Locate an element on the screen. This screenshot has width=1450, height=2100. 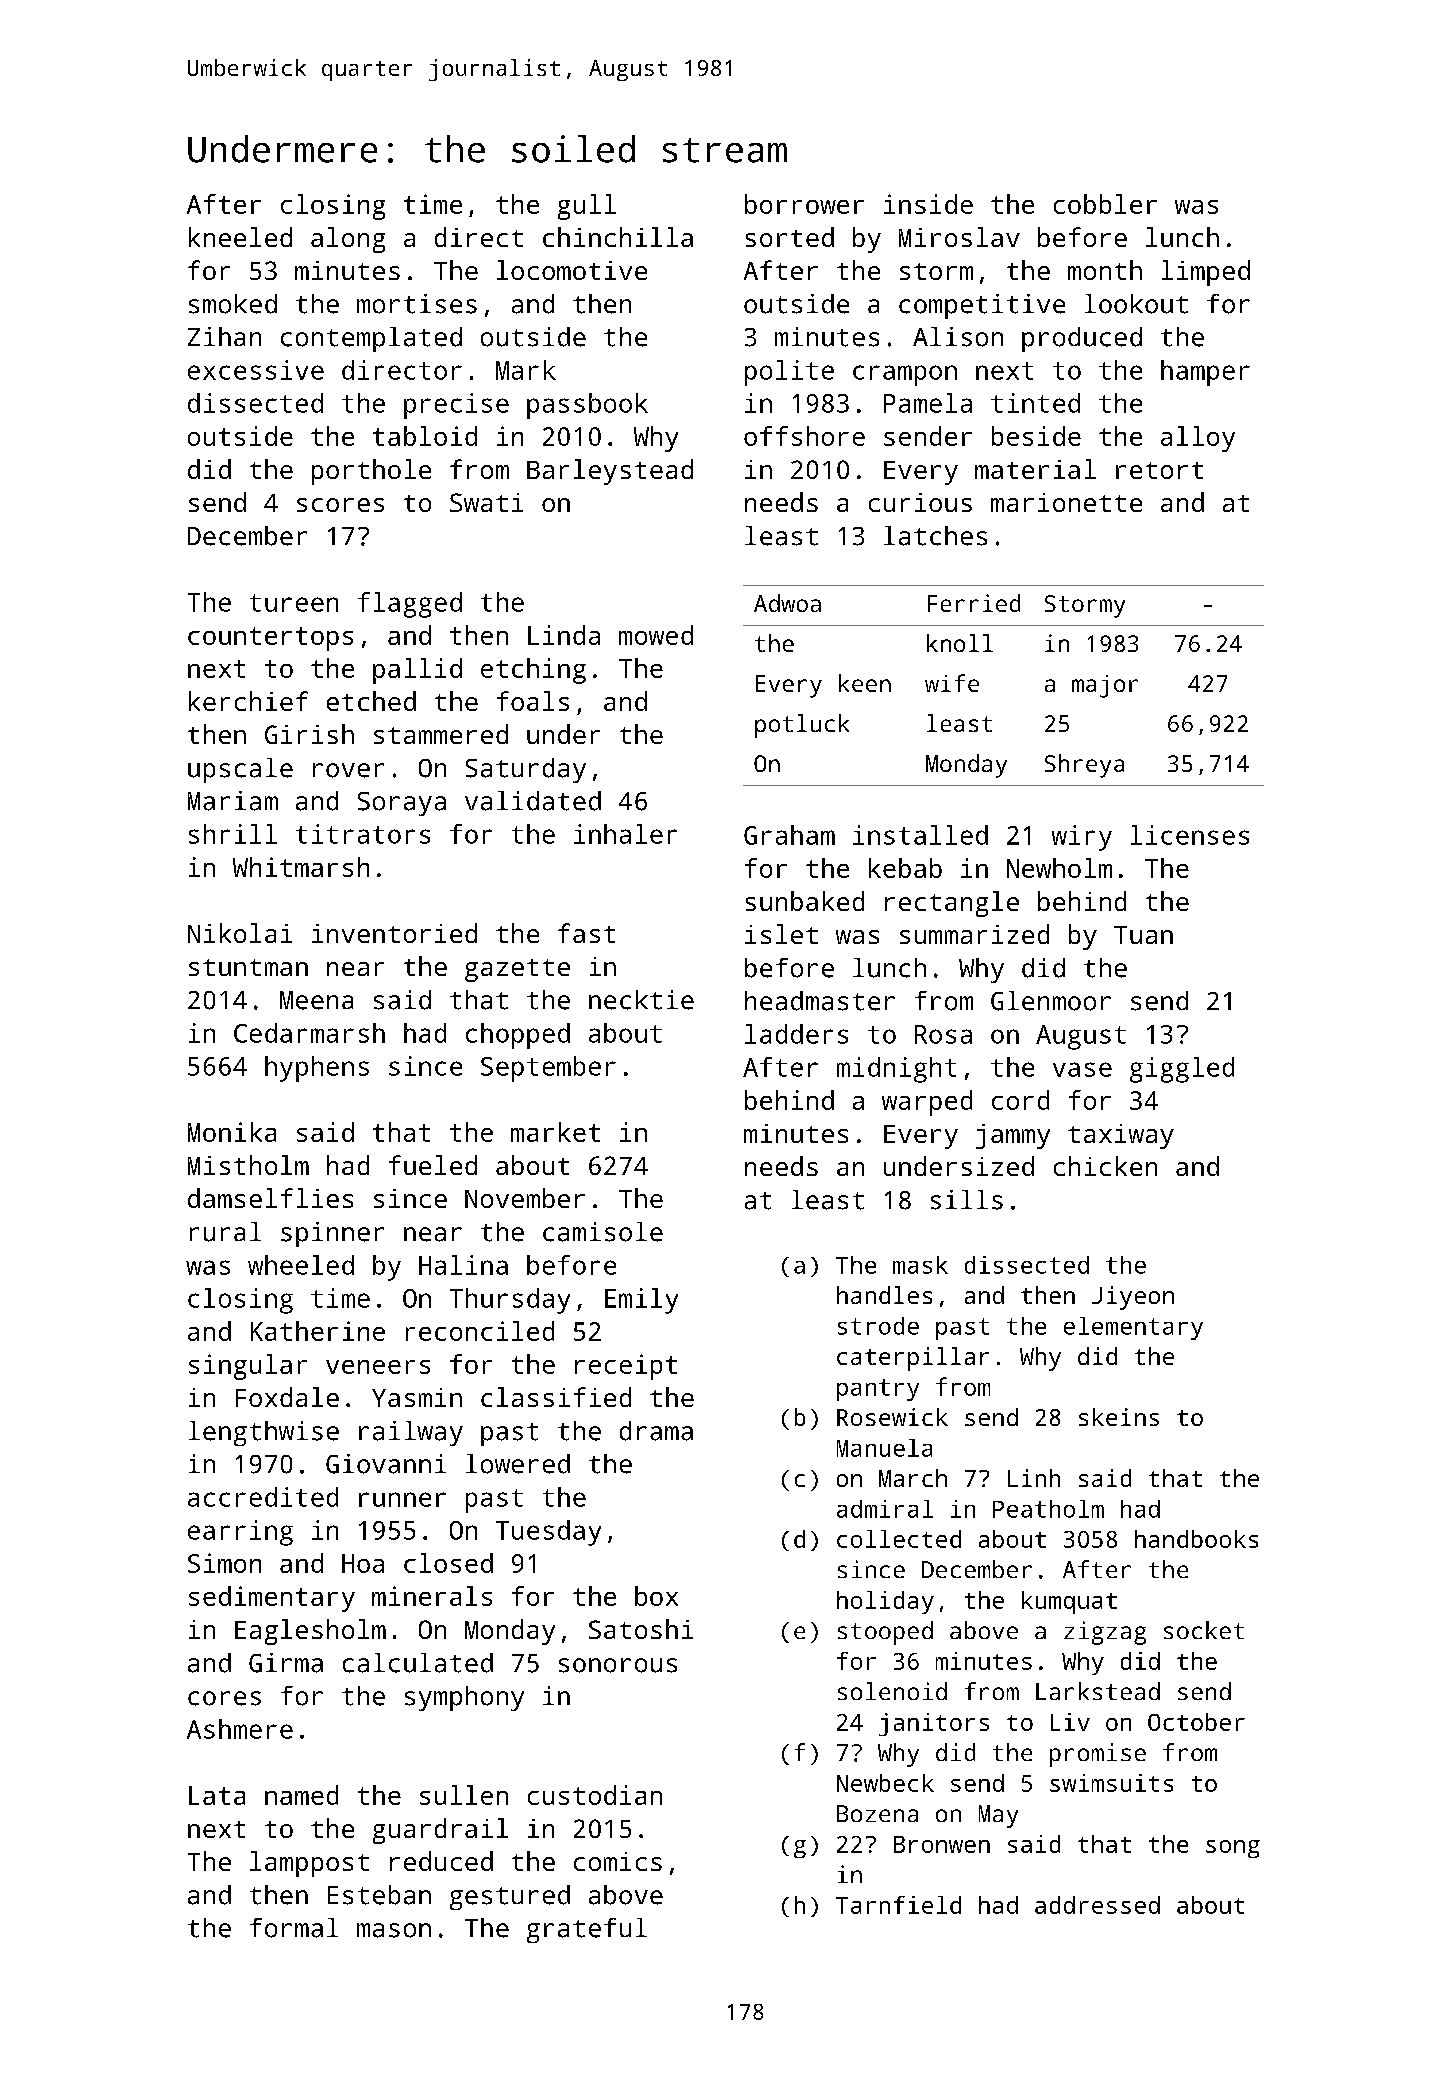
fast is located at coordinates (586, 933).
